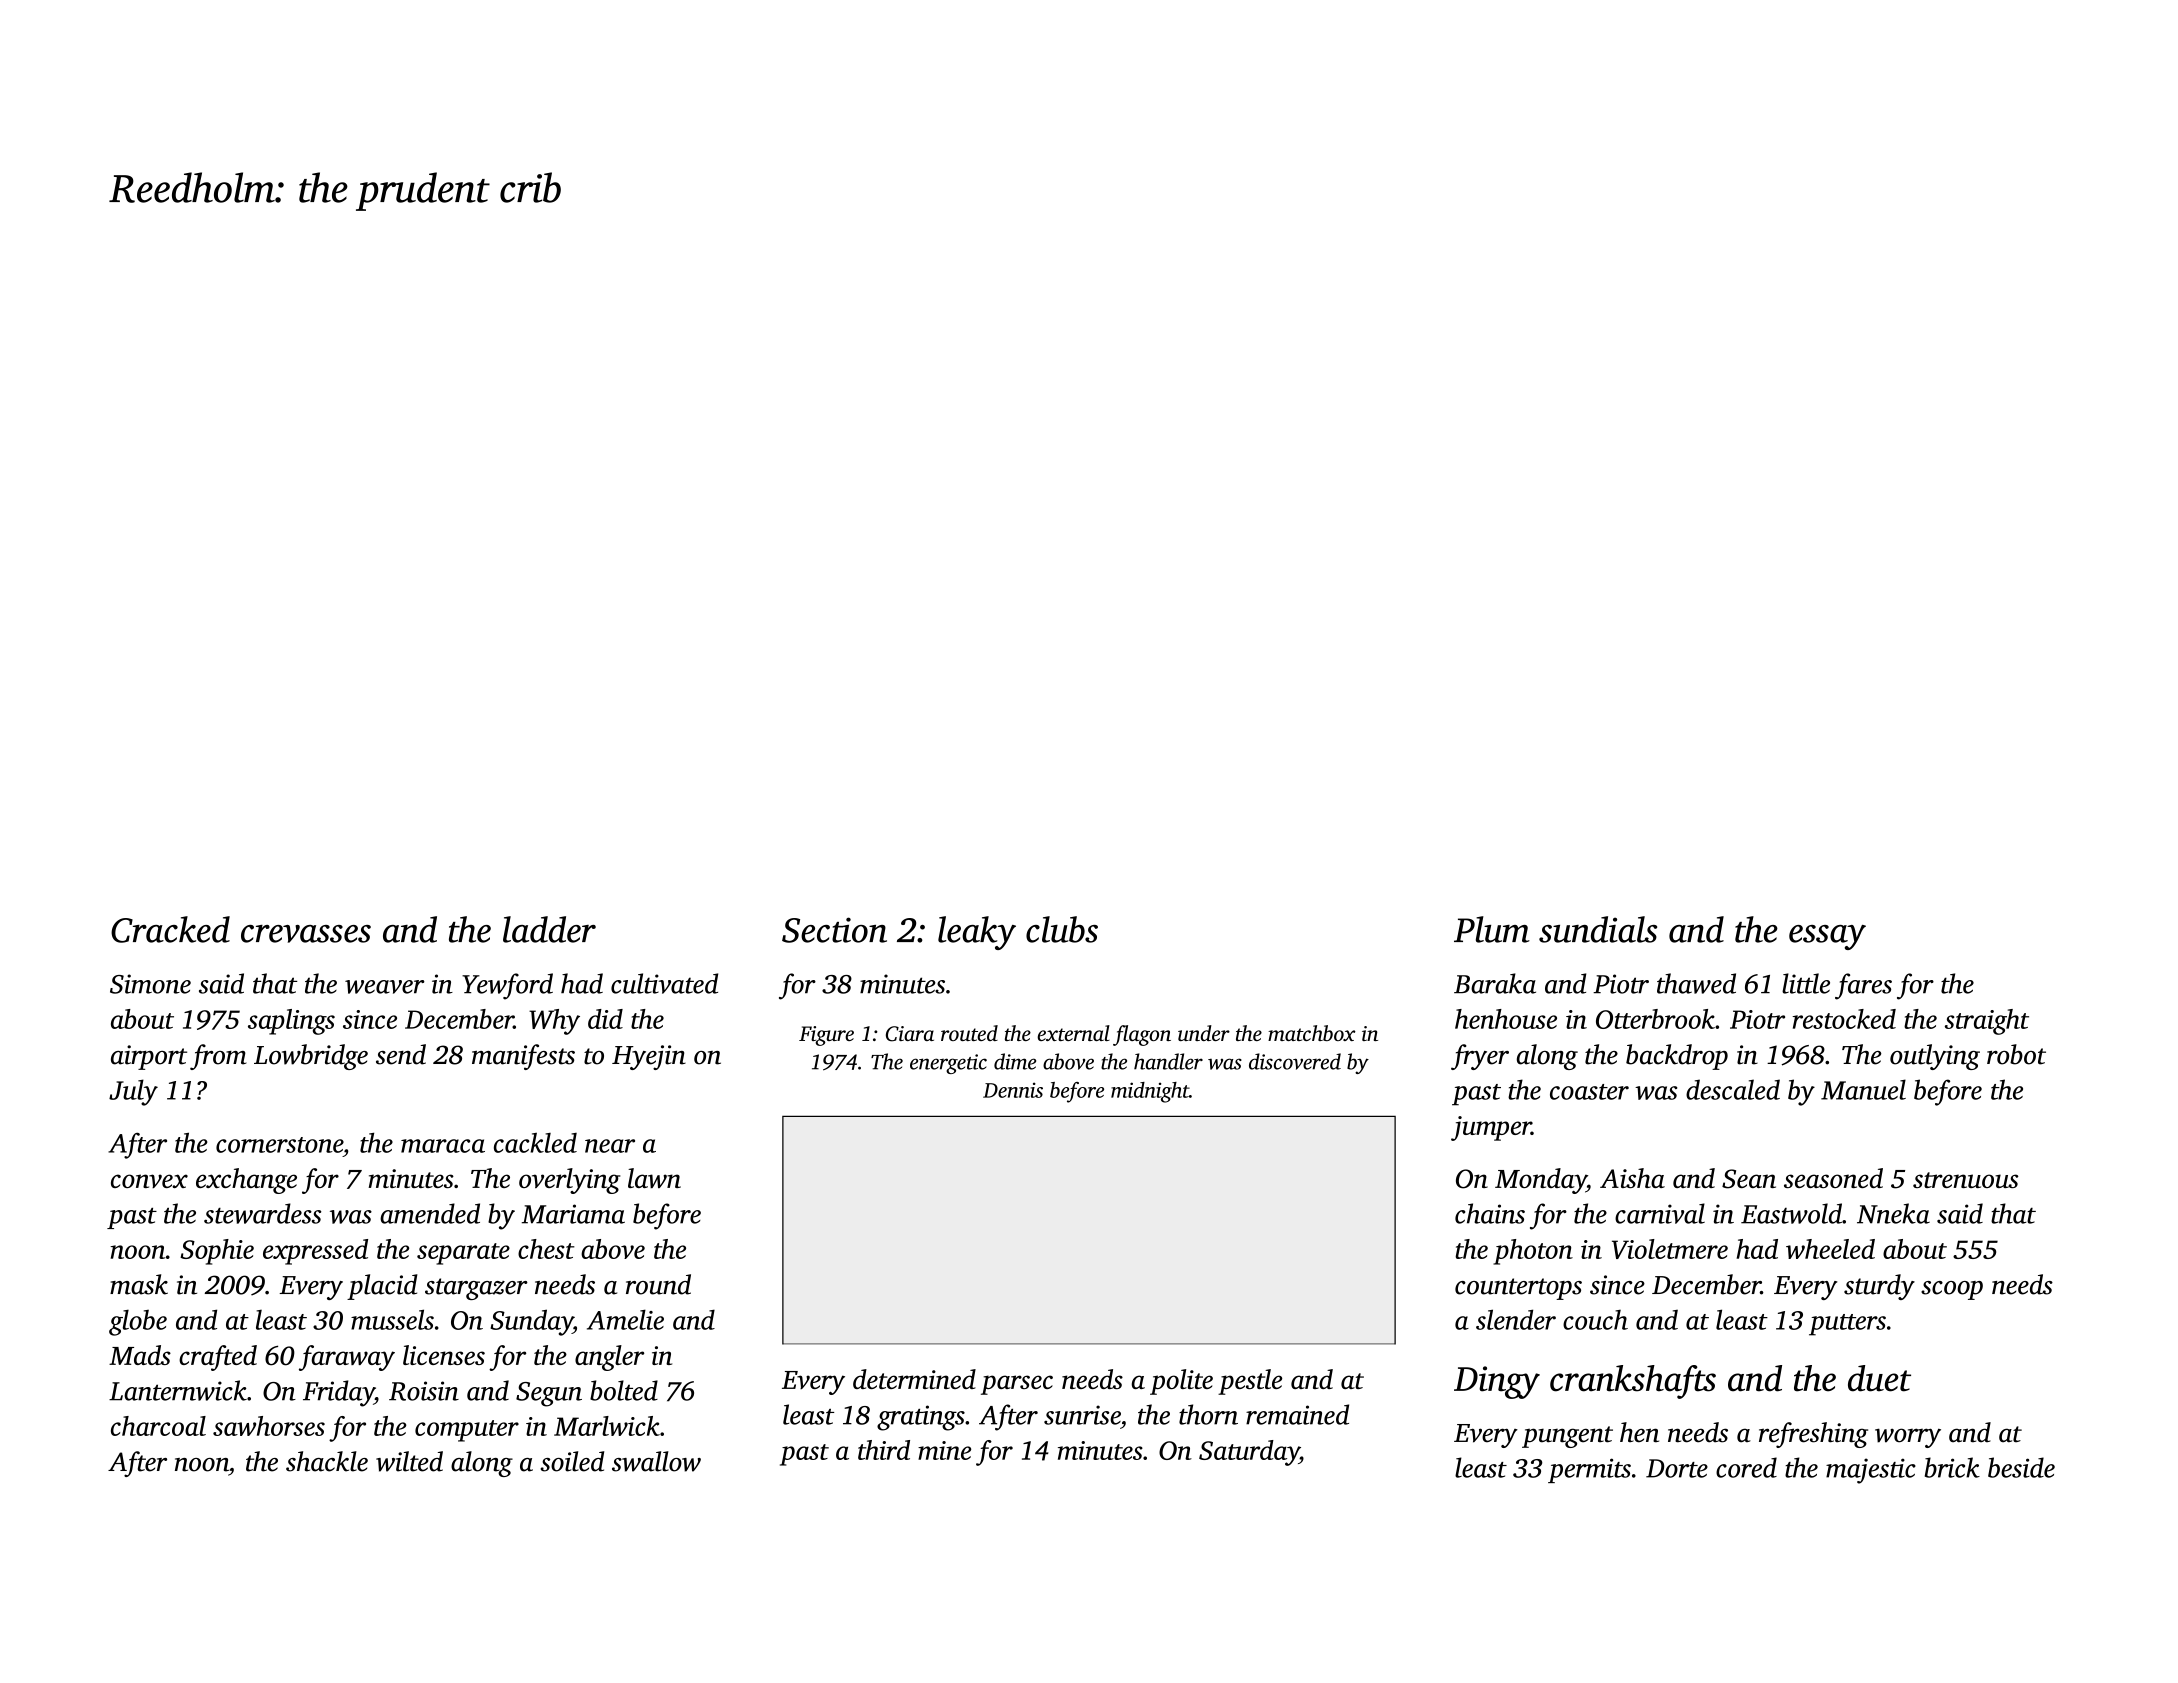 This screenshot has height=1683, width=2178. Describe the element at coordinates (1567, 1437) in the screenshot. I see `pungent` at that location.
